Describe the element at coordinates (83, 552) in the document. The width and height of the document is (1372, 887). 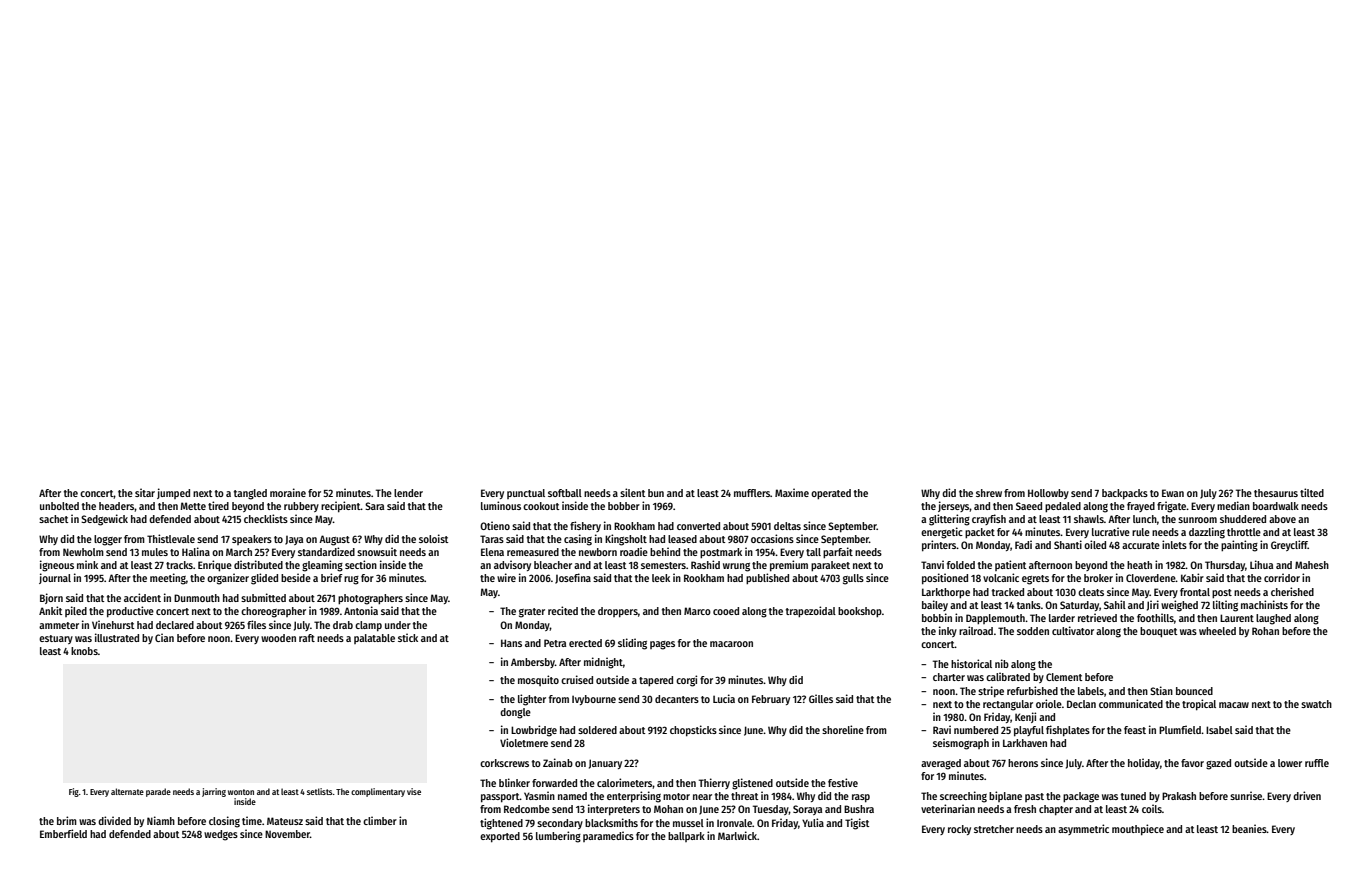
I see `Newholm` at that location.
